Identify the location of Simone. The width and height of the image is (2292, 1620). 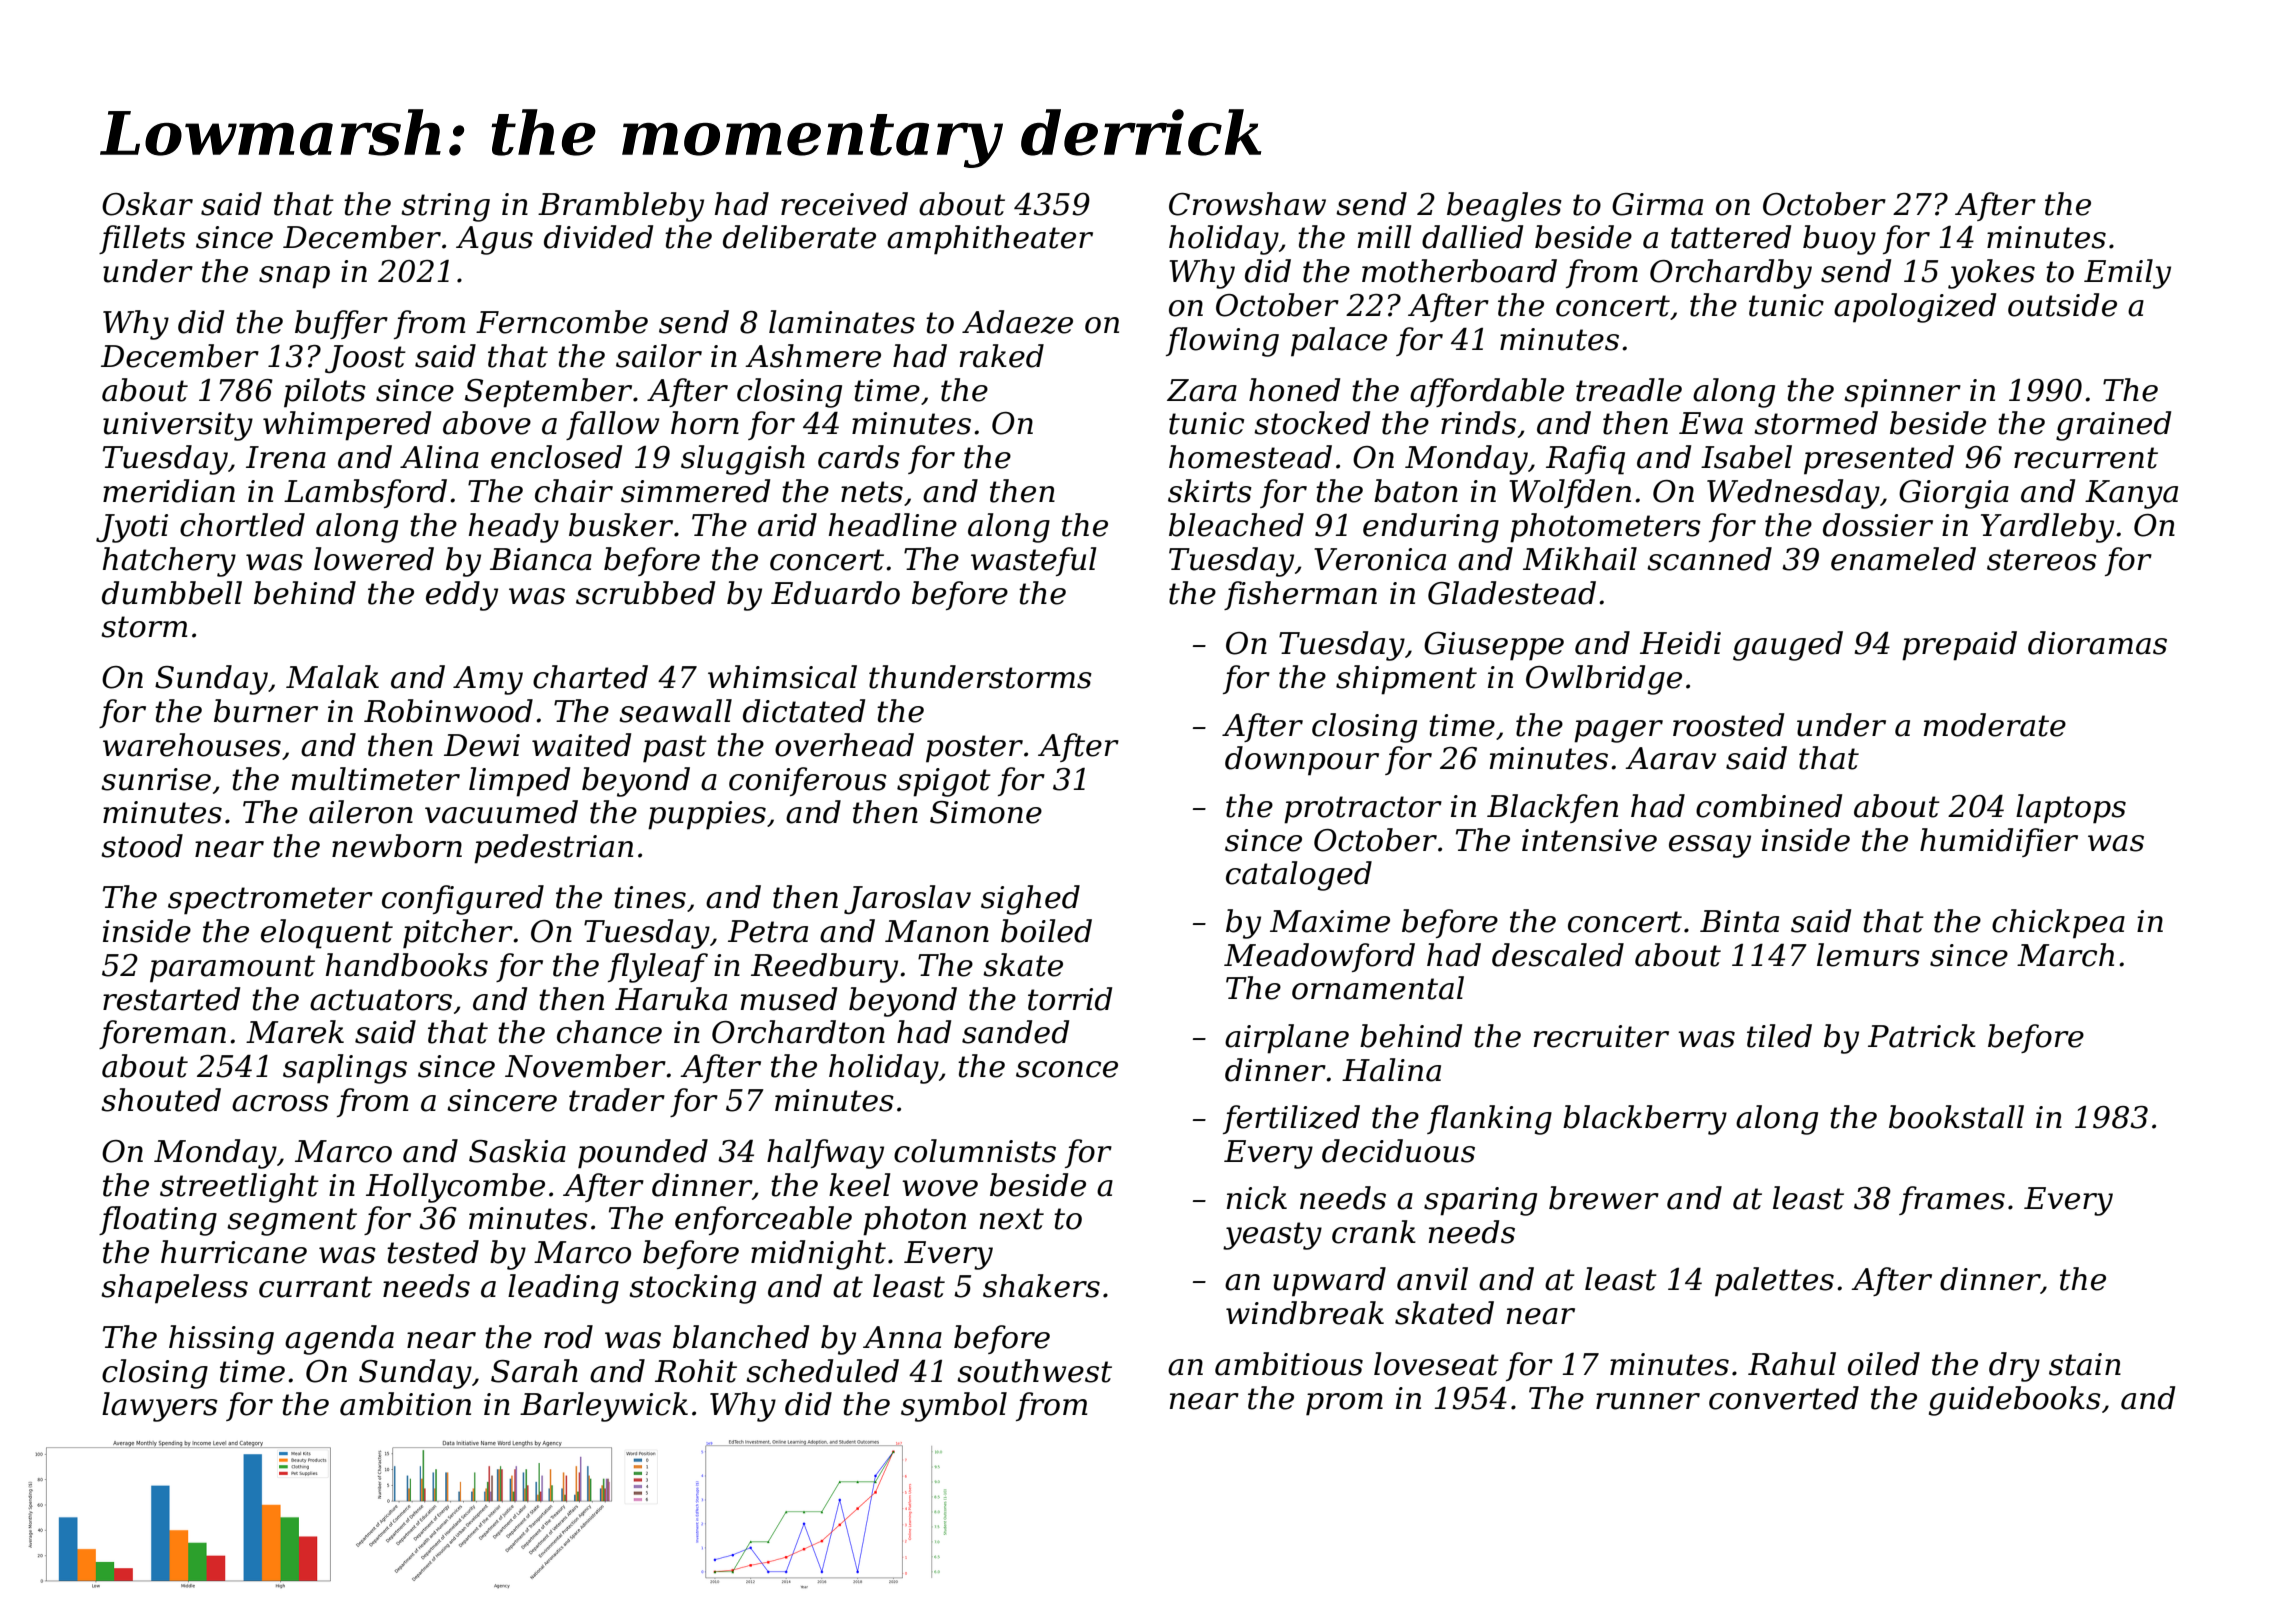
(986, 812).
